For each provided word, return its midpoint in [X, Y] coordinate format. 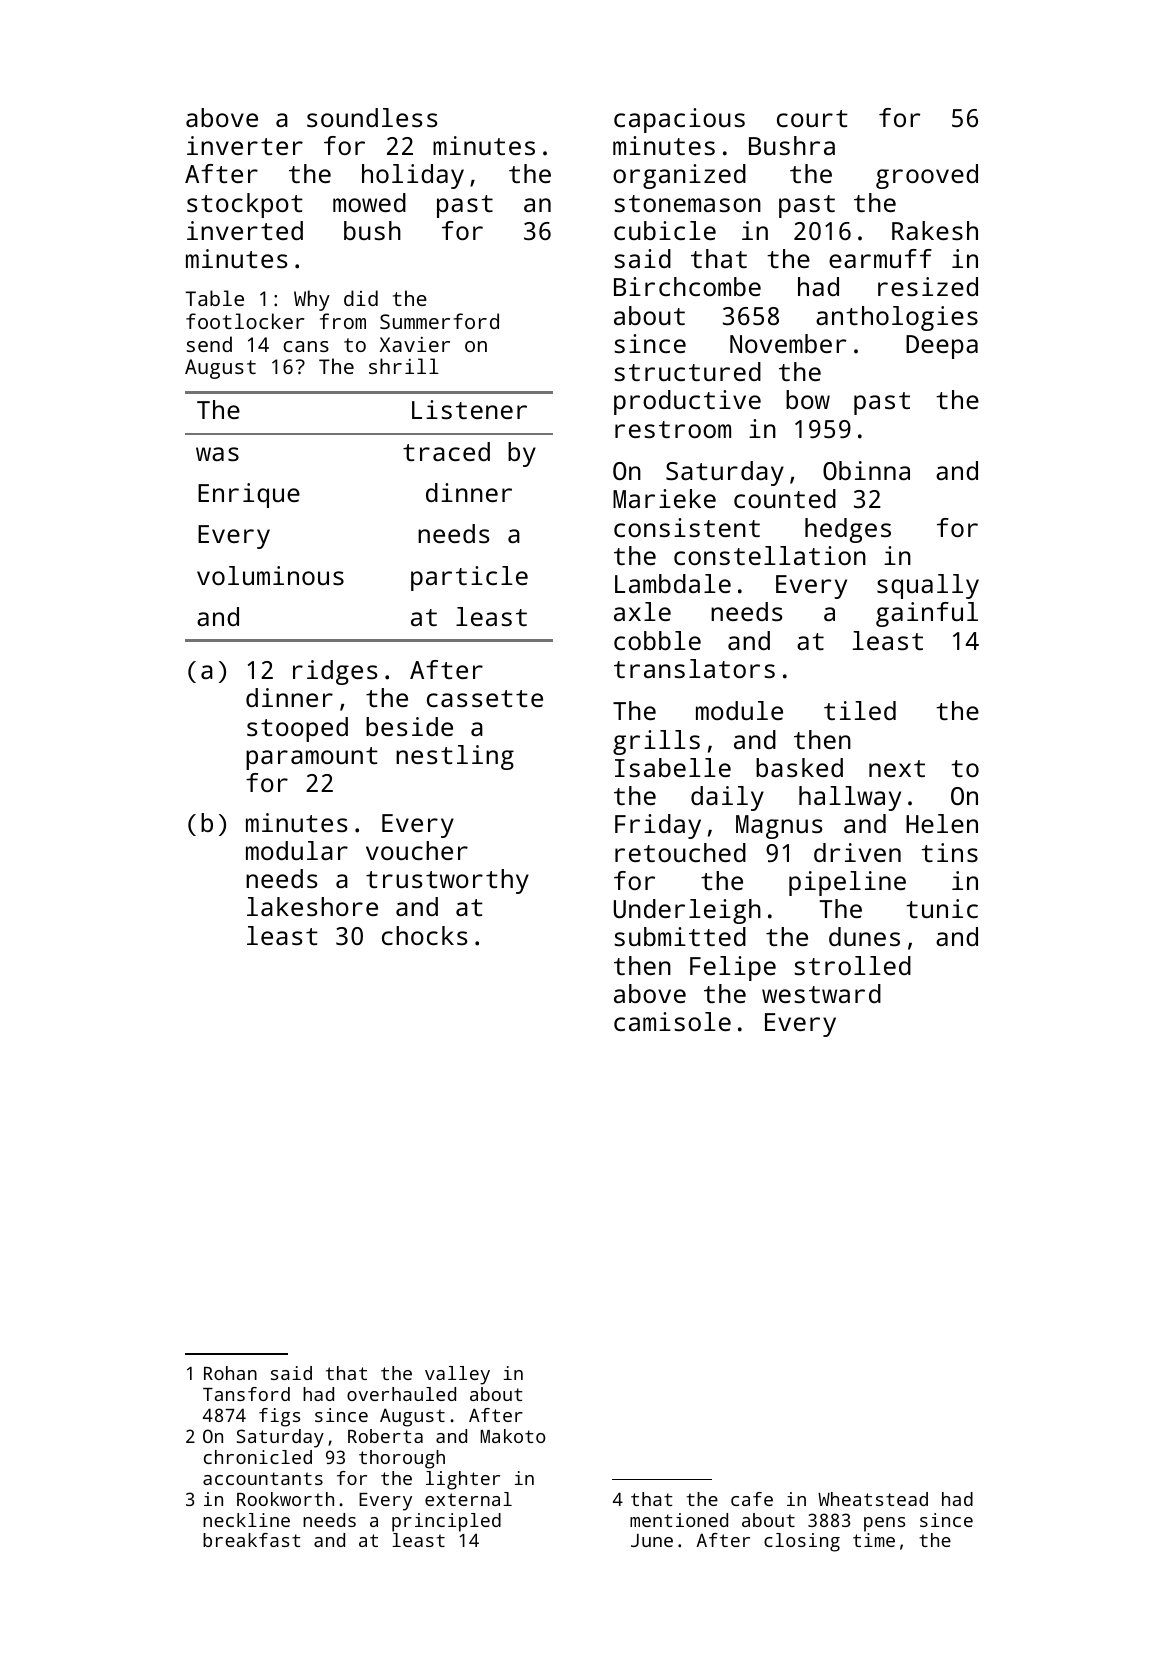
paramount [312, 758]
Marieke [664, 498]
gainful [927, 614]
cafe [752, 1499]
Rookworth [285, 1499]
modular [297, 850]
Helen [942, 823]
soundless [372, 117]
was [217, 454]
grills [656, 742]
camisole [672, 1021]
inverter [245, 145]
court [812, 118]
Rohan [230, 1373]
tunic [942, 908]
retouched [680, 852]
